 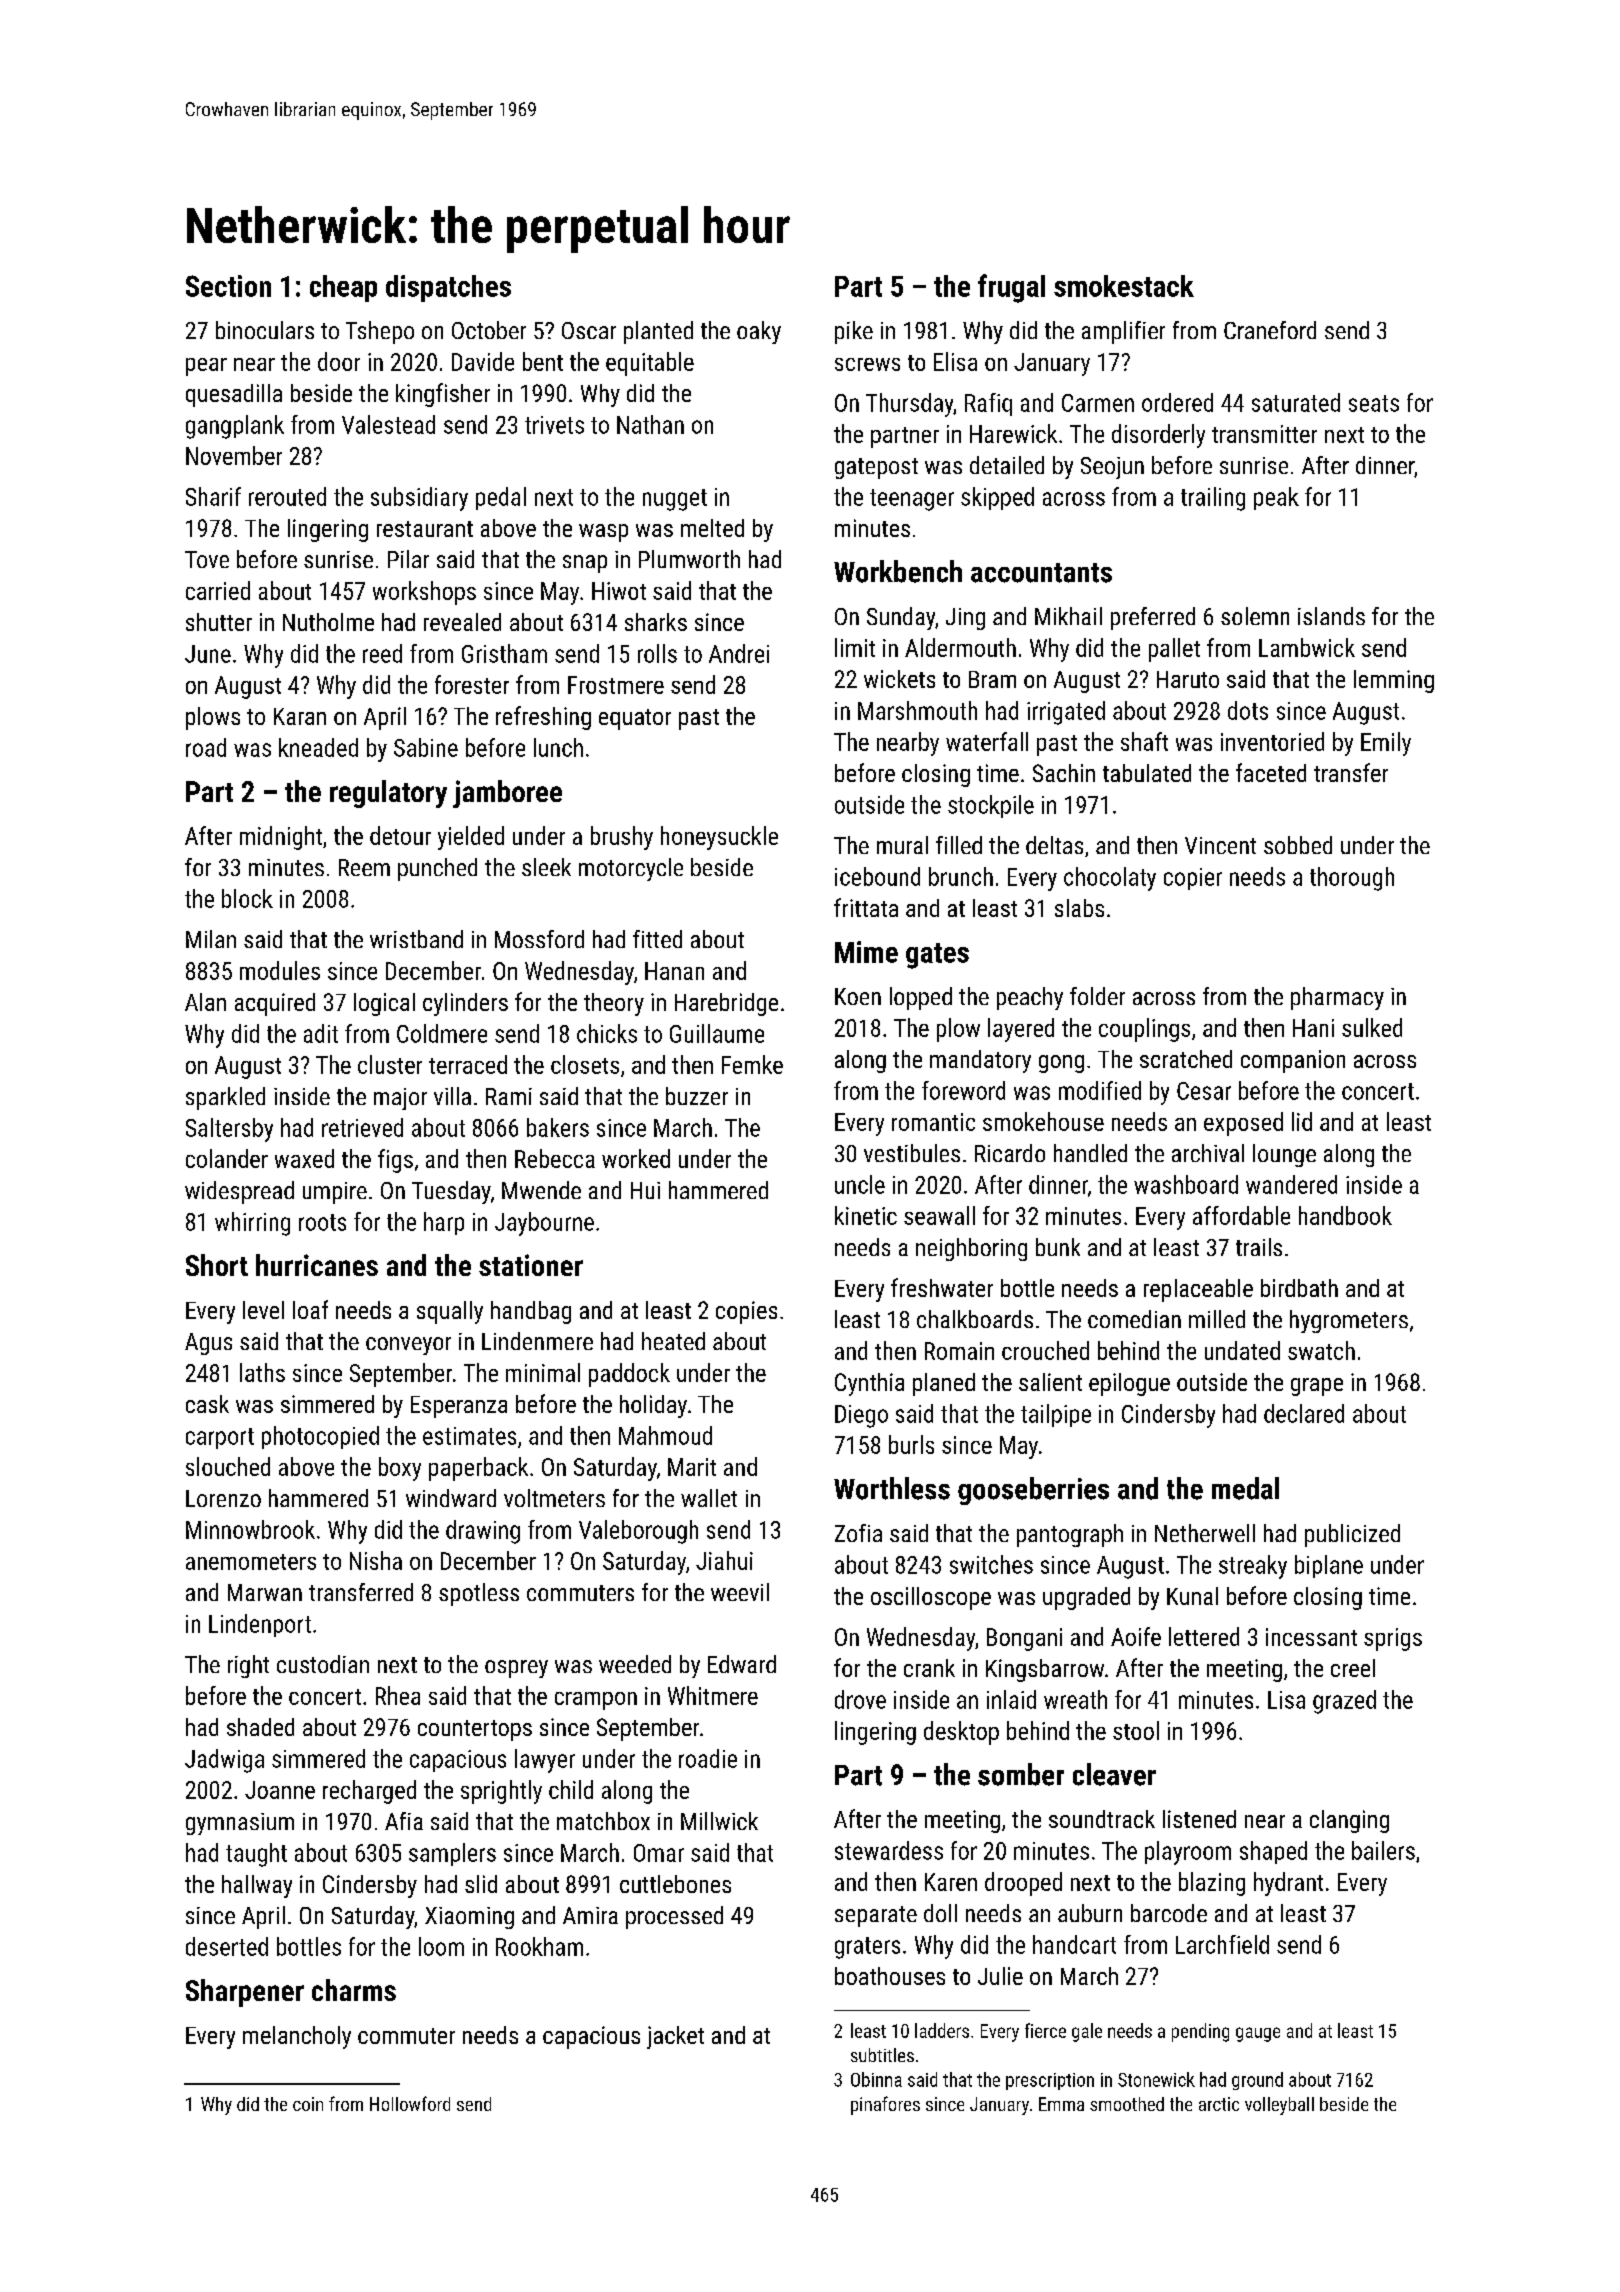 What do you see at coordinates (1349, 1321) in the screenshot?
I see `hygrometers` at bounding box center [1349, 1321].
